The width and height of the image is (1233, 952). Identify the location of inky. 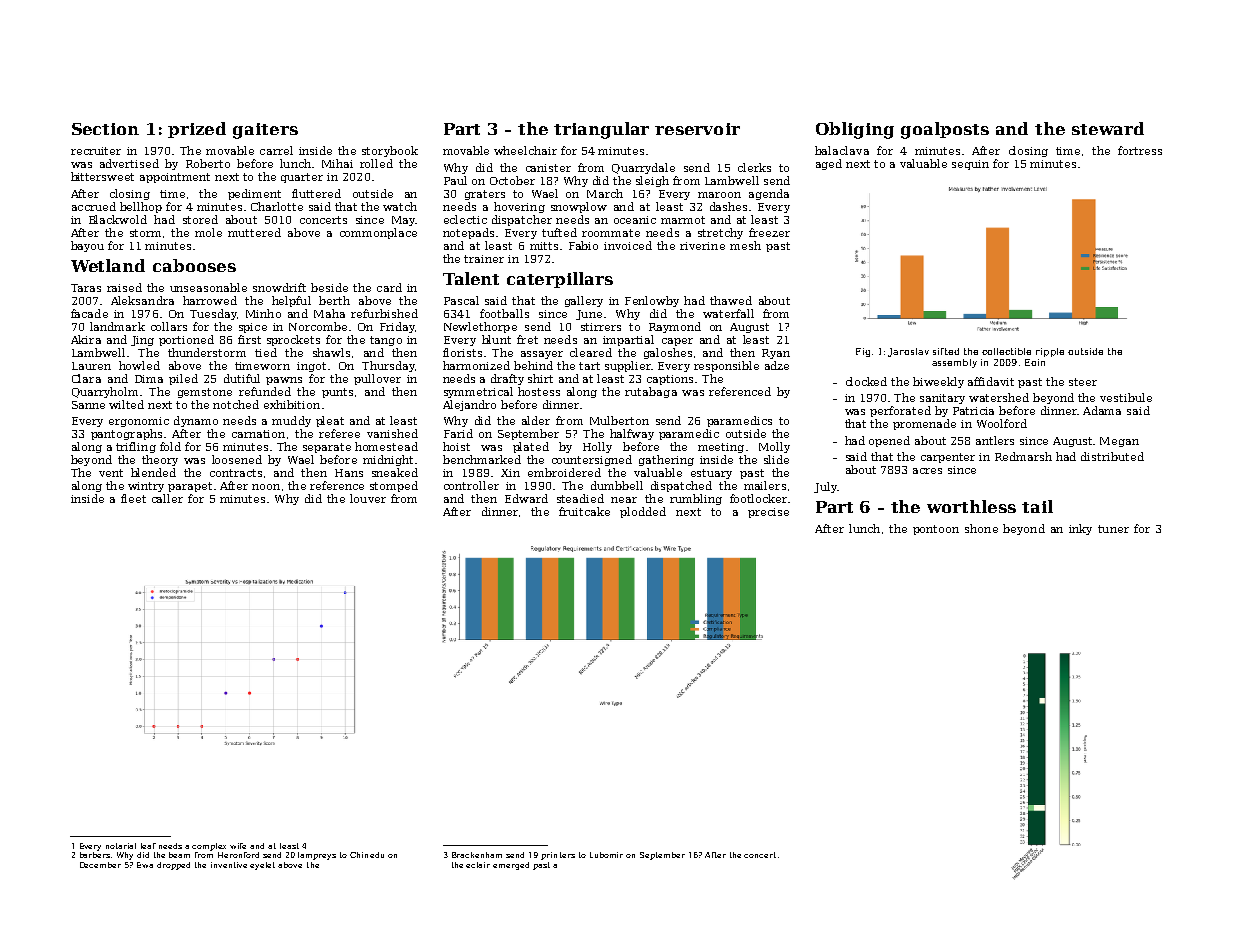
(1080, 529).
